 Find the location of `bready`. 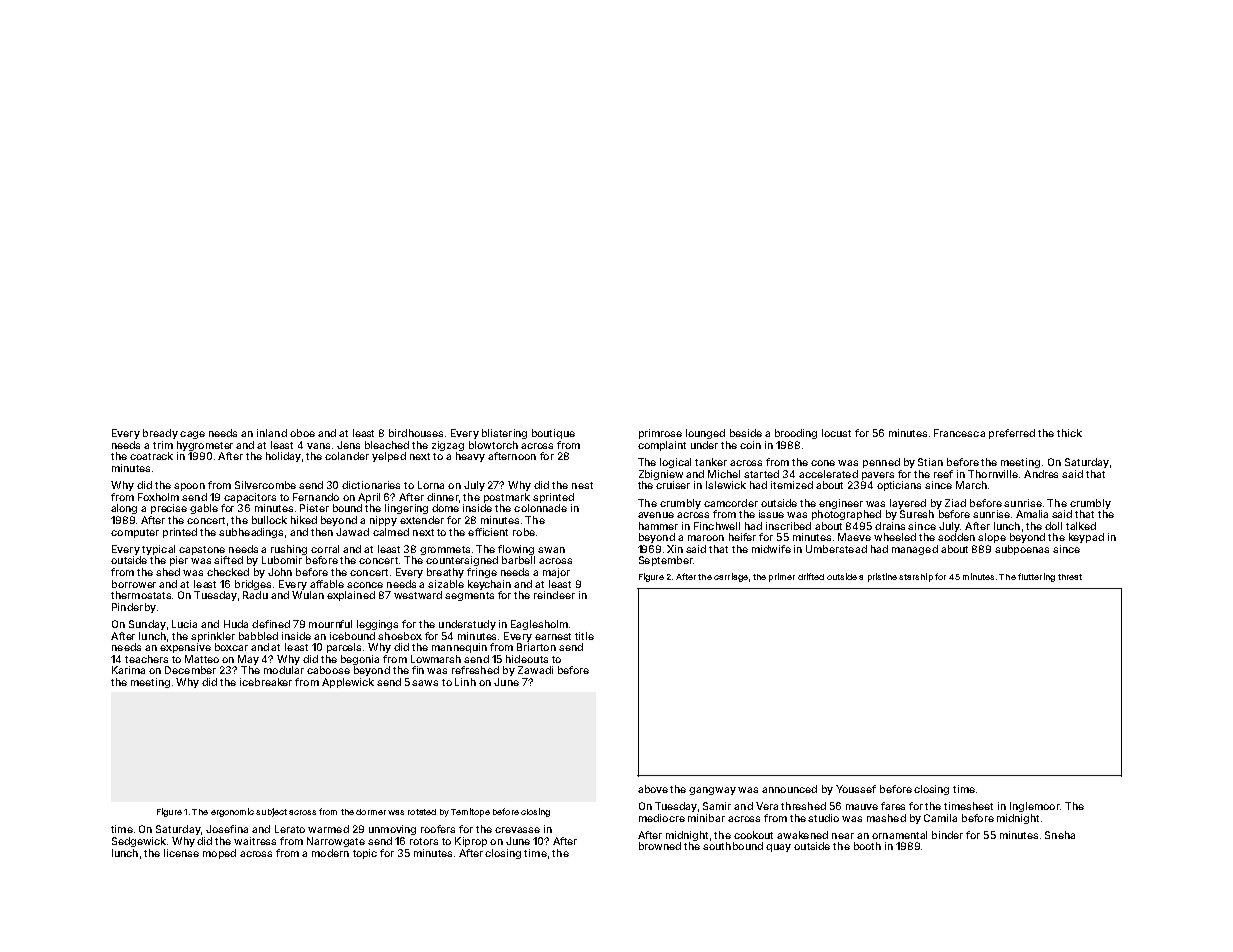

bready is located at coordinates (160, 434).
